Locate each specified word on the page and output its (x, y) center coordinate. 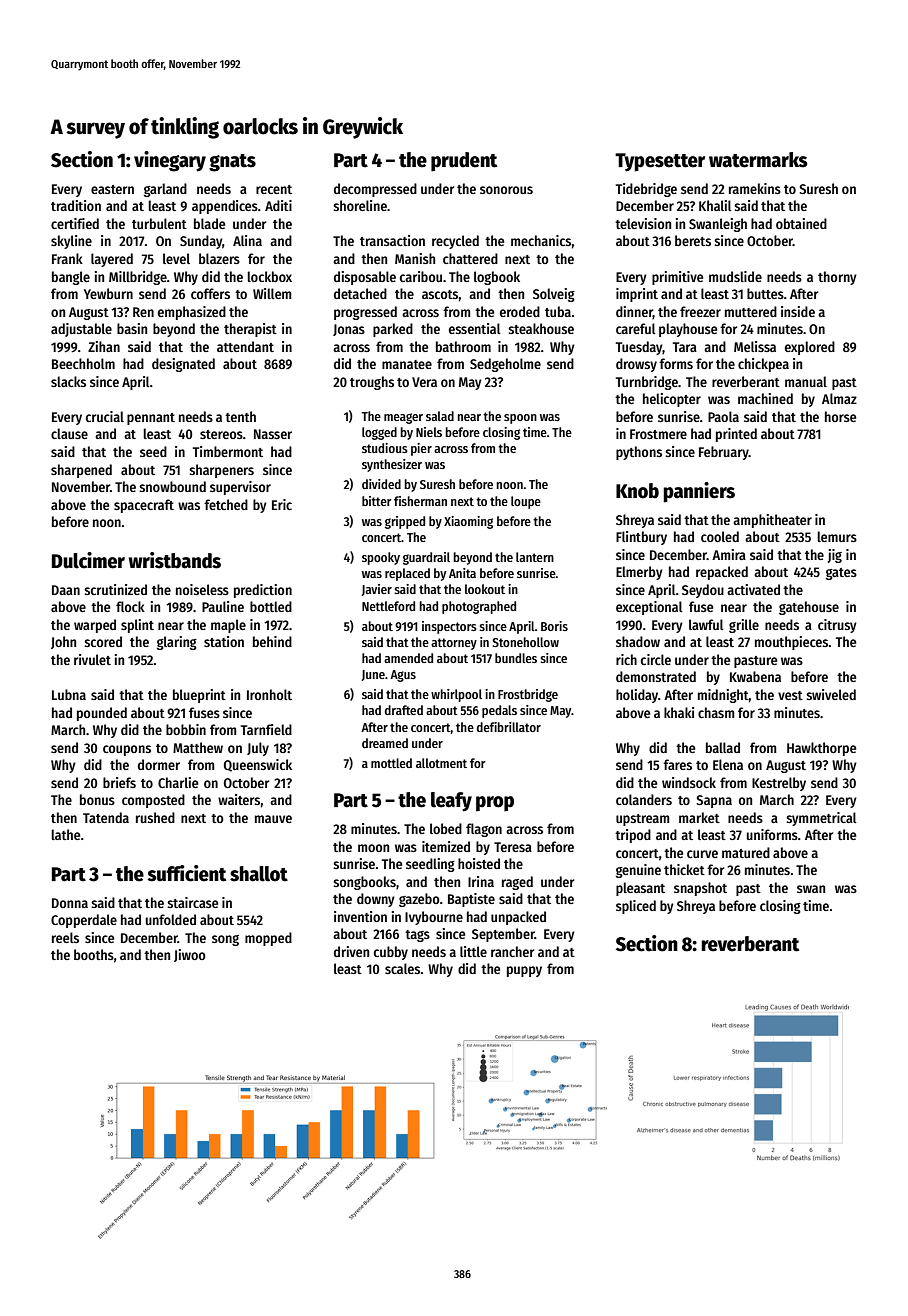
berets (693, 240)
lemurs (837, 536)
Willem (272, 293)
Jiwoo (190, 955)
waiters (239, 799)
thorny (837, 278)
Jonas (349, 330)
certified (75, 223)
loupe (526, 502)
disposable (365, 278)
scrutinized (115, 589)
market (699, 817)
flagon (484, 830)
